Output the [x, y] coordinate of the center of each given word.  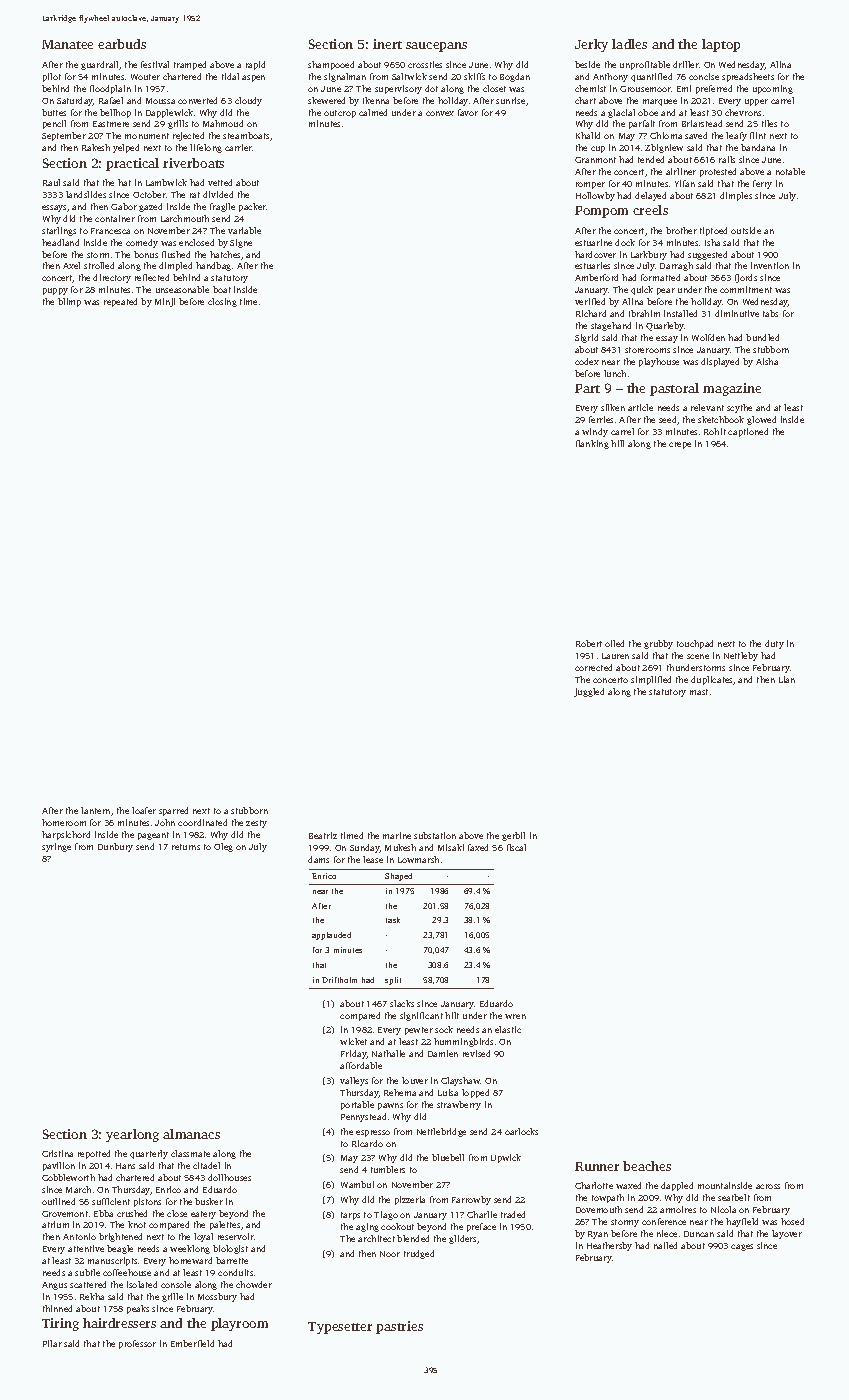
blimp [69, 302]
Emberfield [192, 1343]
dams [318, 859]
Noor [390, 1254]
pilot [52, 77]
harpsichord [66, 835]
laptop [721, 45]
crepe [680, 445]
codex [587, 361]
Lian [787, 679]
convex [440, 113]
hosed [792, 1221]
